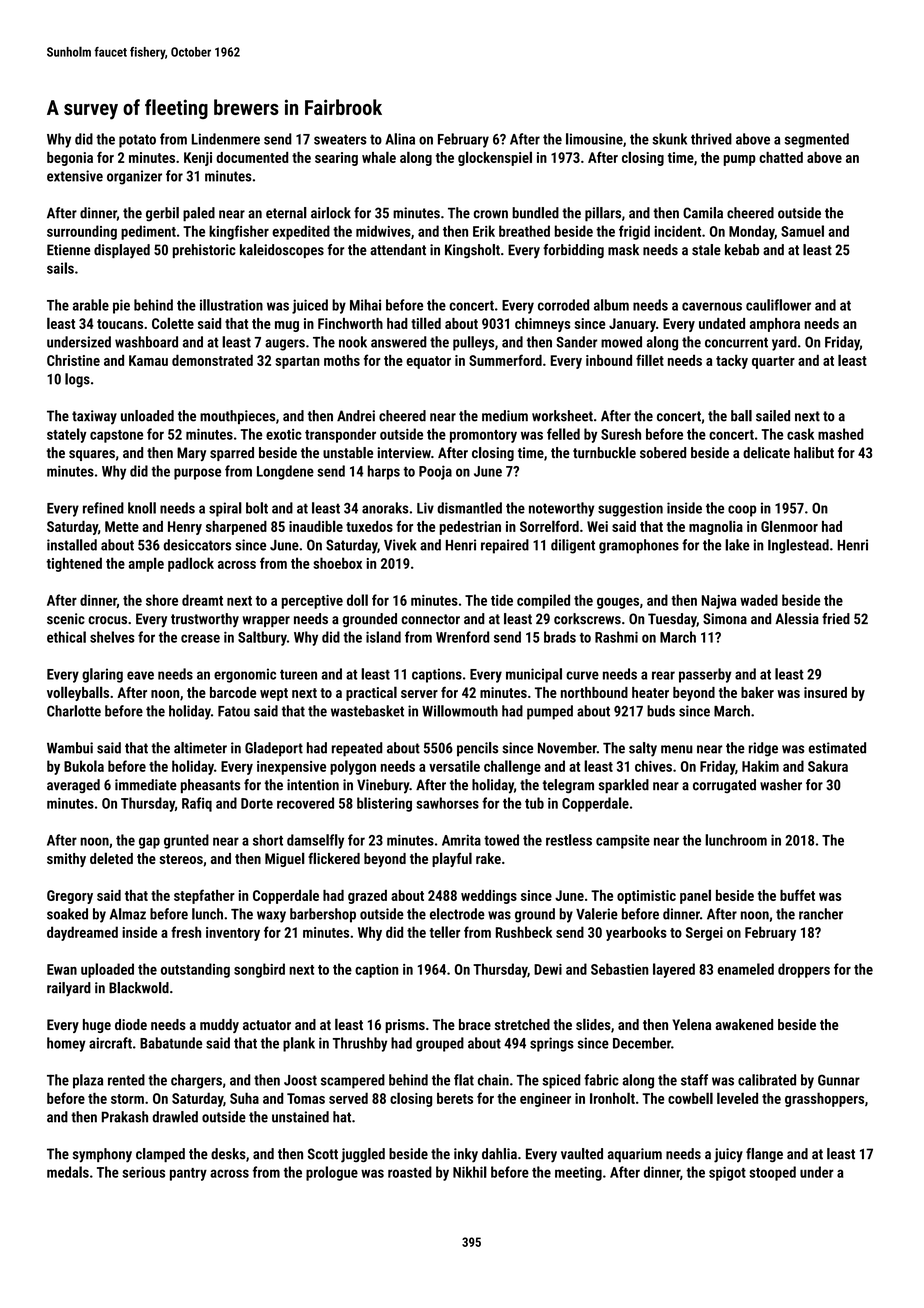  What do you see at coordinates (74, 564) in the image?
I see `tightened` at bounding box center [74, 564].
